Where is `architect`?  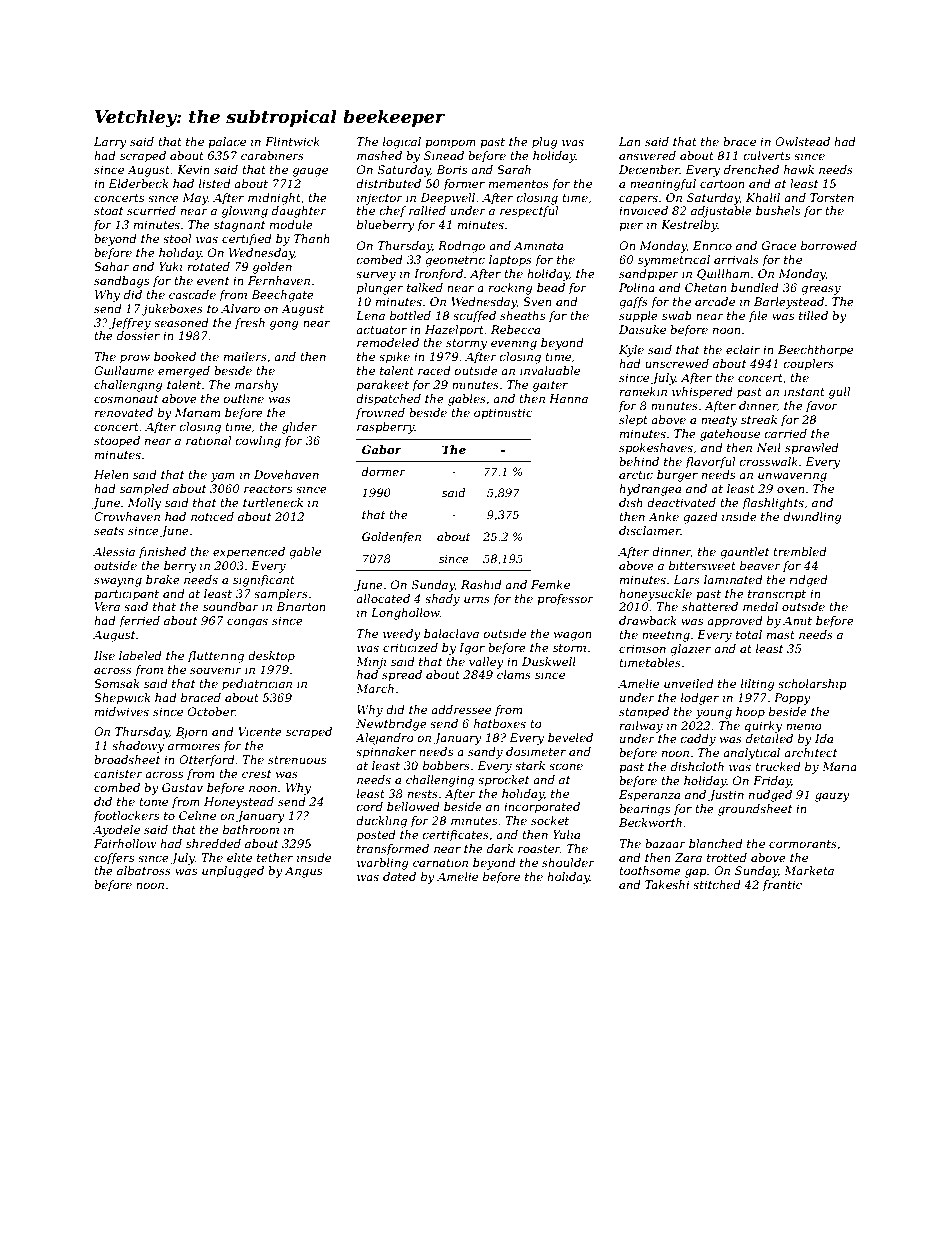 architect is located at coordinates (810, 752).
